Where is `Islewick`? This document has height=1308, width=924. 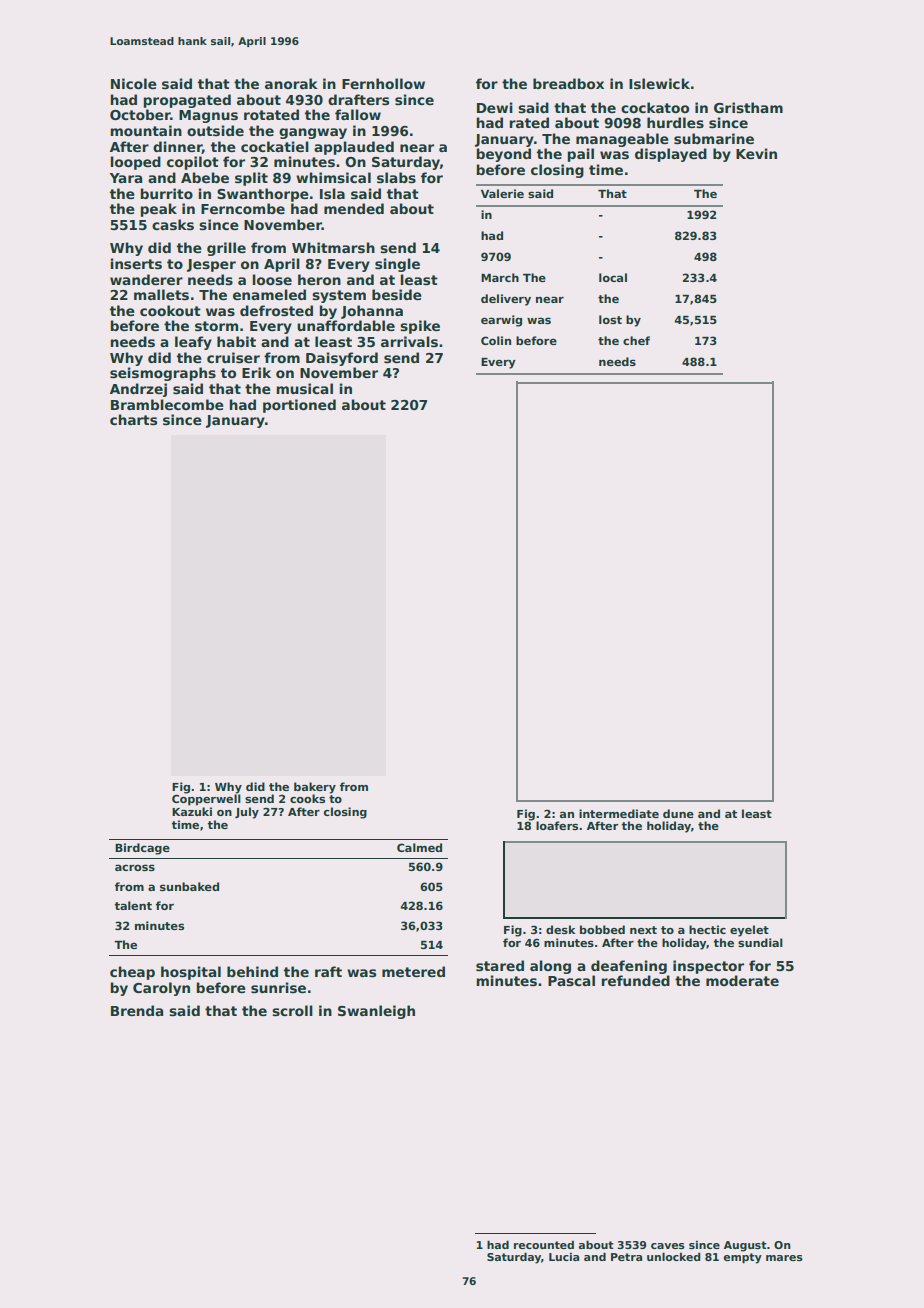
Islewick is located at coordinates (659, 83).
